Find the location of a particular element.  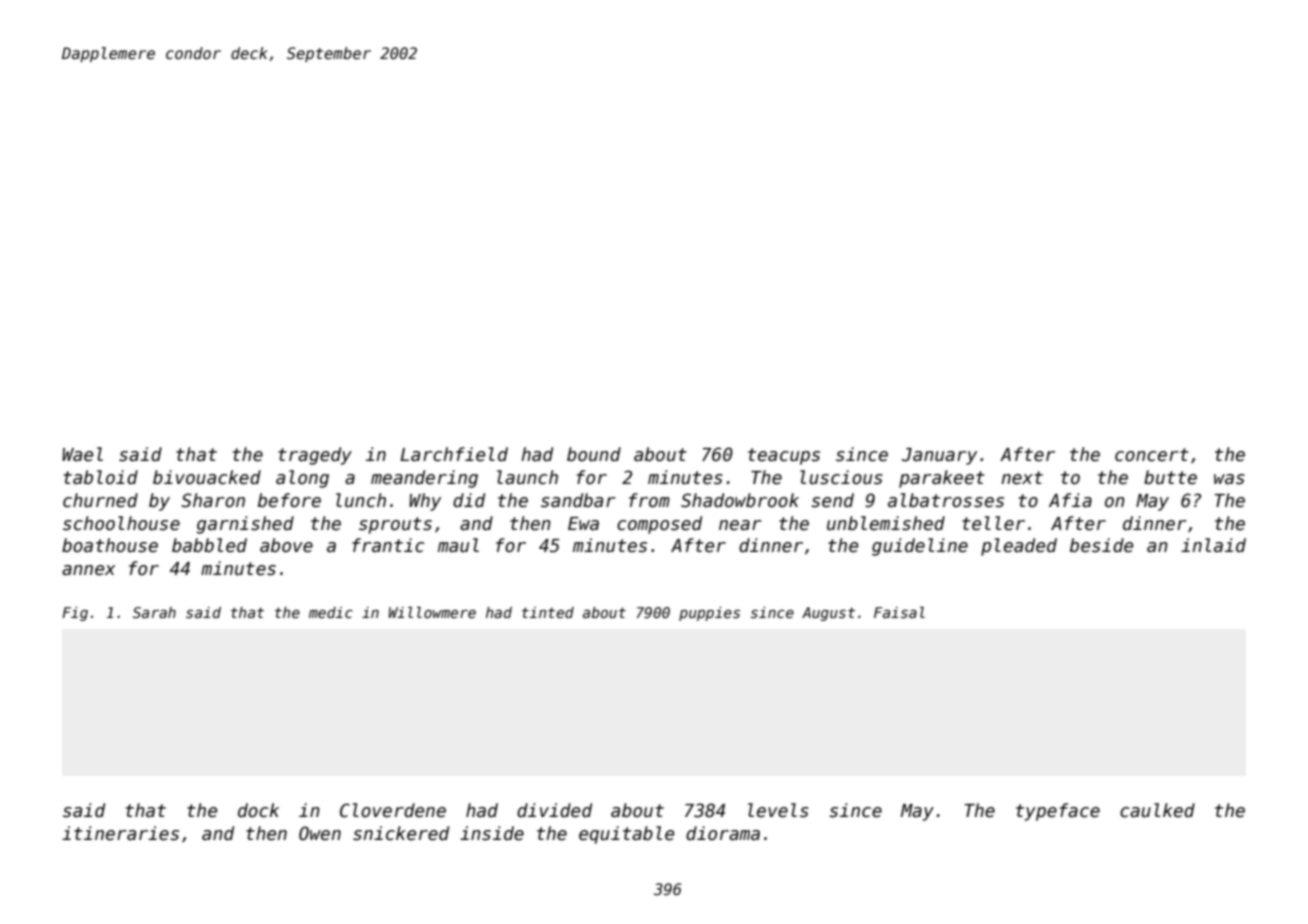

tragedy is located at coordinates (315, 456).
